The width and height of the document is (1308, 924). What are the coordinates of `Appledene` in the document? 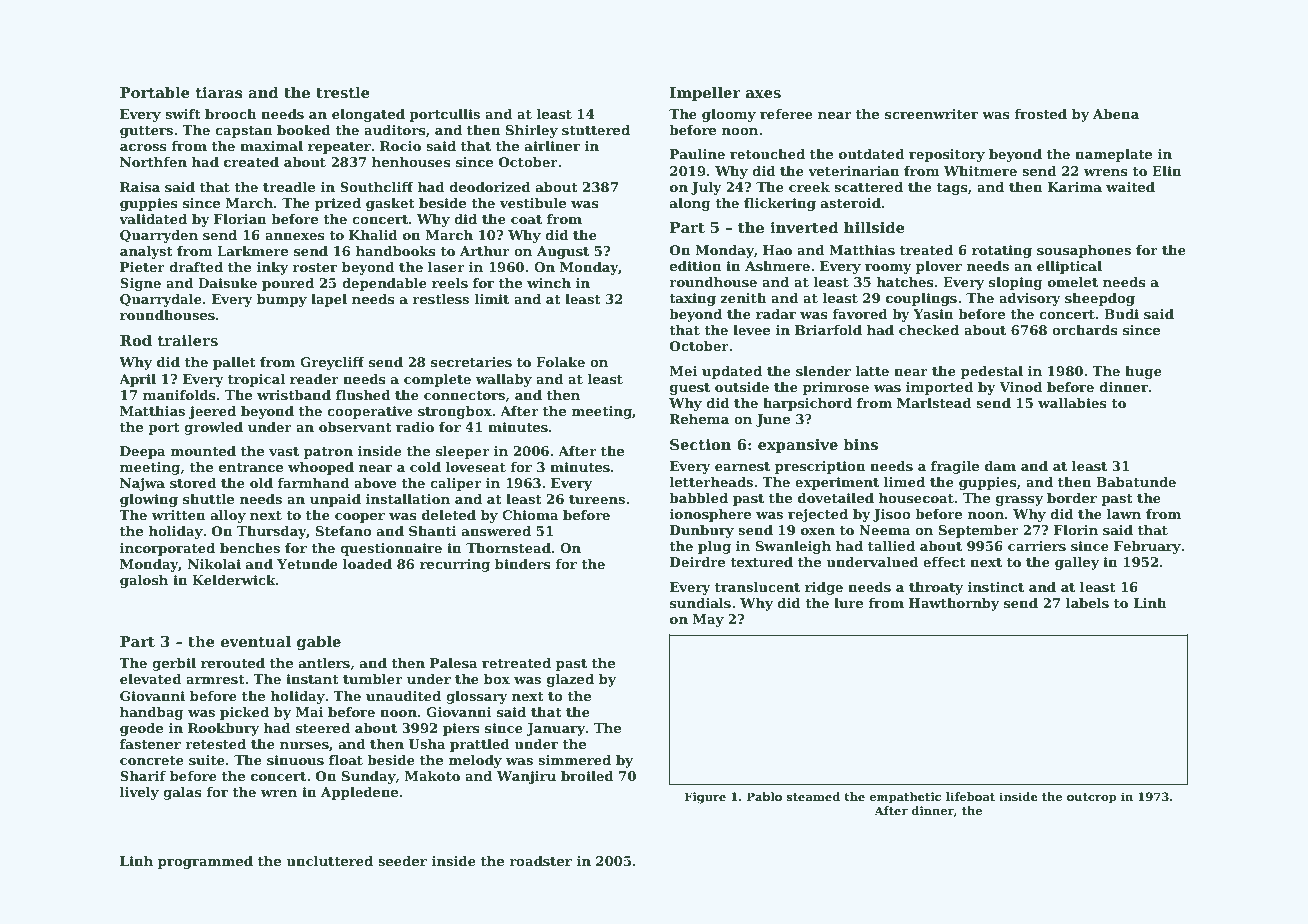 It's located at (359, 793).
